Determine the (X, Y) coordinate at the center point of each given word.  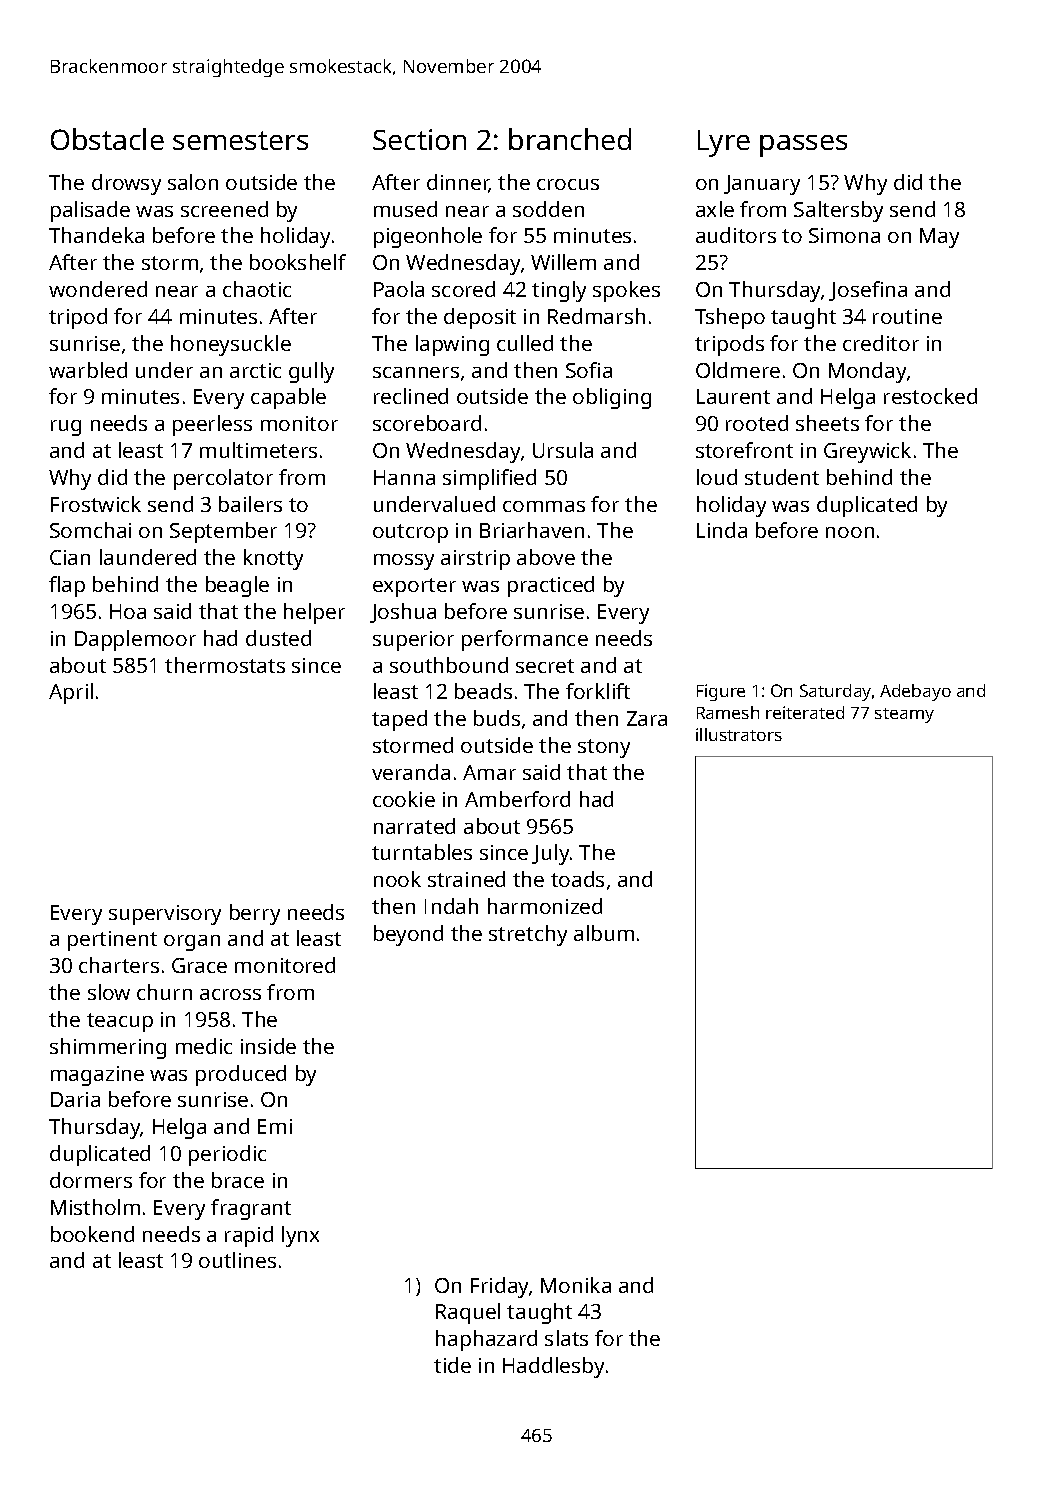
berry (255, 914)
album (604, 933)
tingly (559, 291)
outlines (237, 1260)
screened (224, 209)
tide (452, 1365)
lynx (300, 1236)
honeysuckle (231, 345)
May (939, 238)
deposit (480, 318)
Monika (576, 1285)
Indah (451, 906)
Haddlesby (553, 1367)
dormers (91, 1180)
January (762, 185)
